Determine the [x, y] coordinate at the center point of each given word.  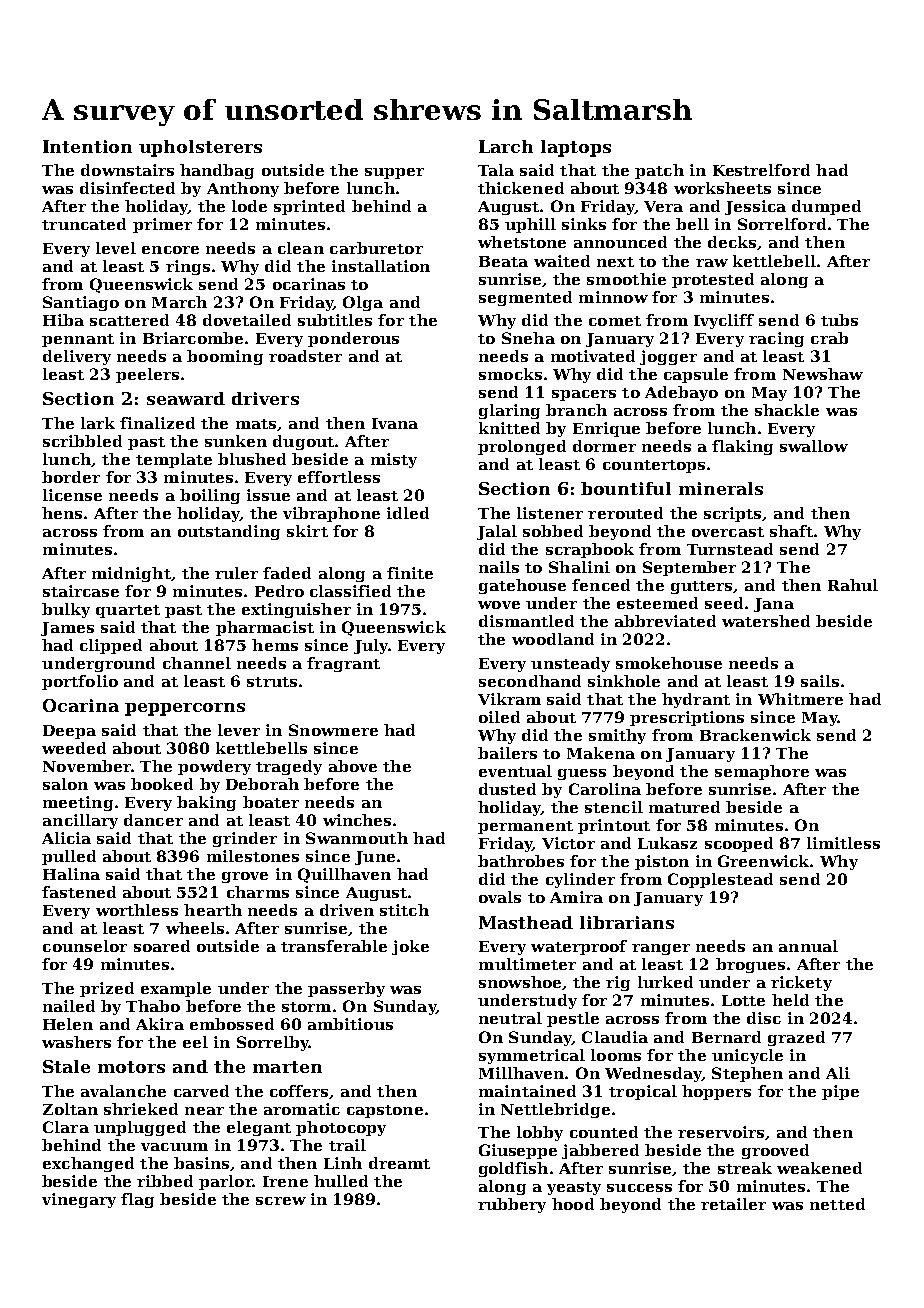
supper [394, 173]
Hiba [63, 320]
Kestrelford [761, 170]
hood [573, 1204]
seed [724, 603]
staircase [81, 591]
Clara [66, 1127]
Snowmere [333, 730]
